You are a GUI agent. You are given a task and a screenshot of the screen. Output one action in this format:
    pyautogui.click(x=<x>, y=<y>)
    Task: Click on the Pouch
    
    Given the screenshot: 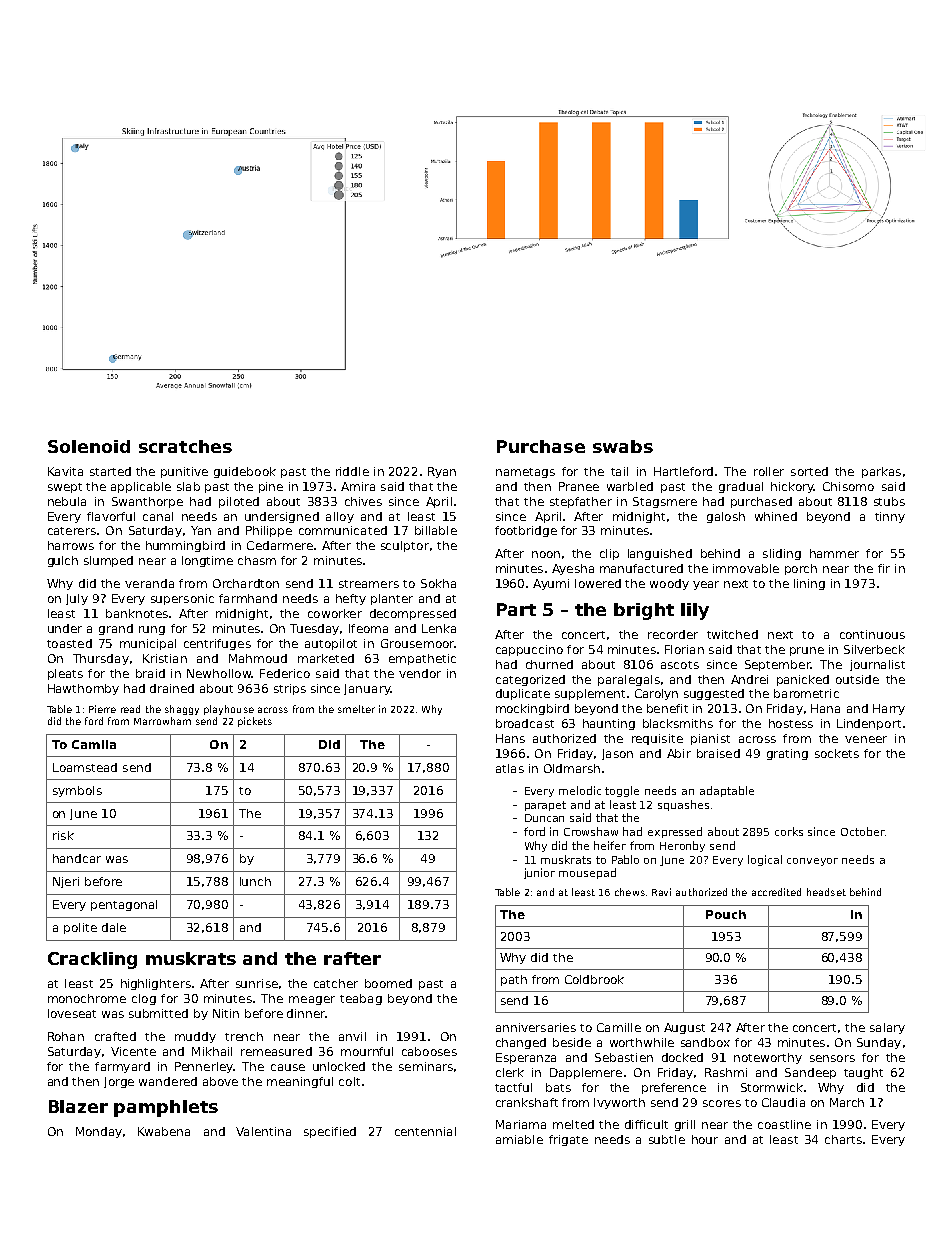 What is the action you would take?
    pyautogui.click(x=726, y=914)
